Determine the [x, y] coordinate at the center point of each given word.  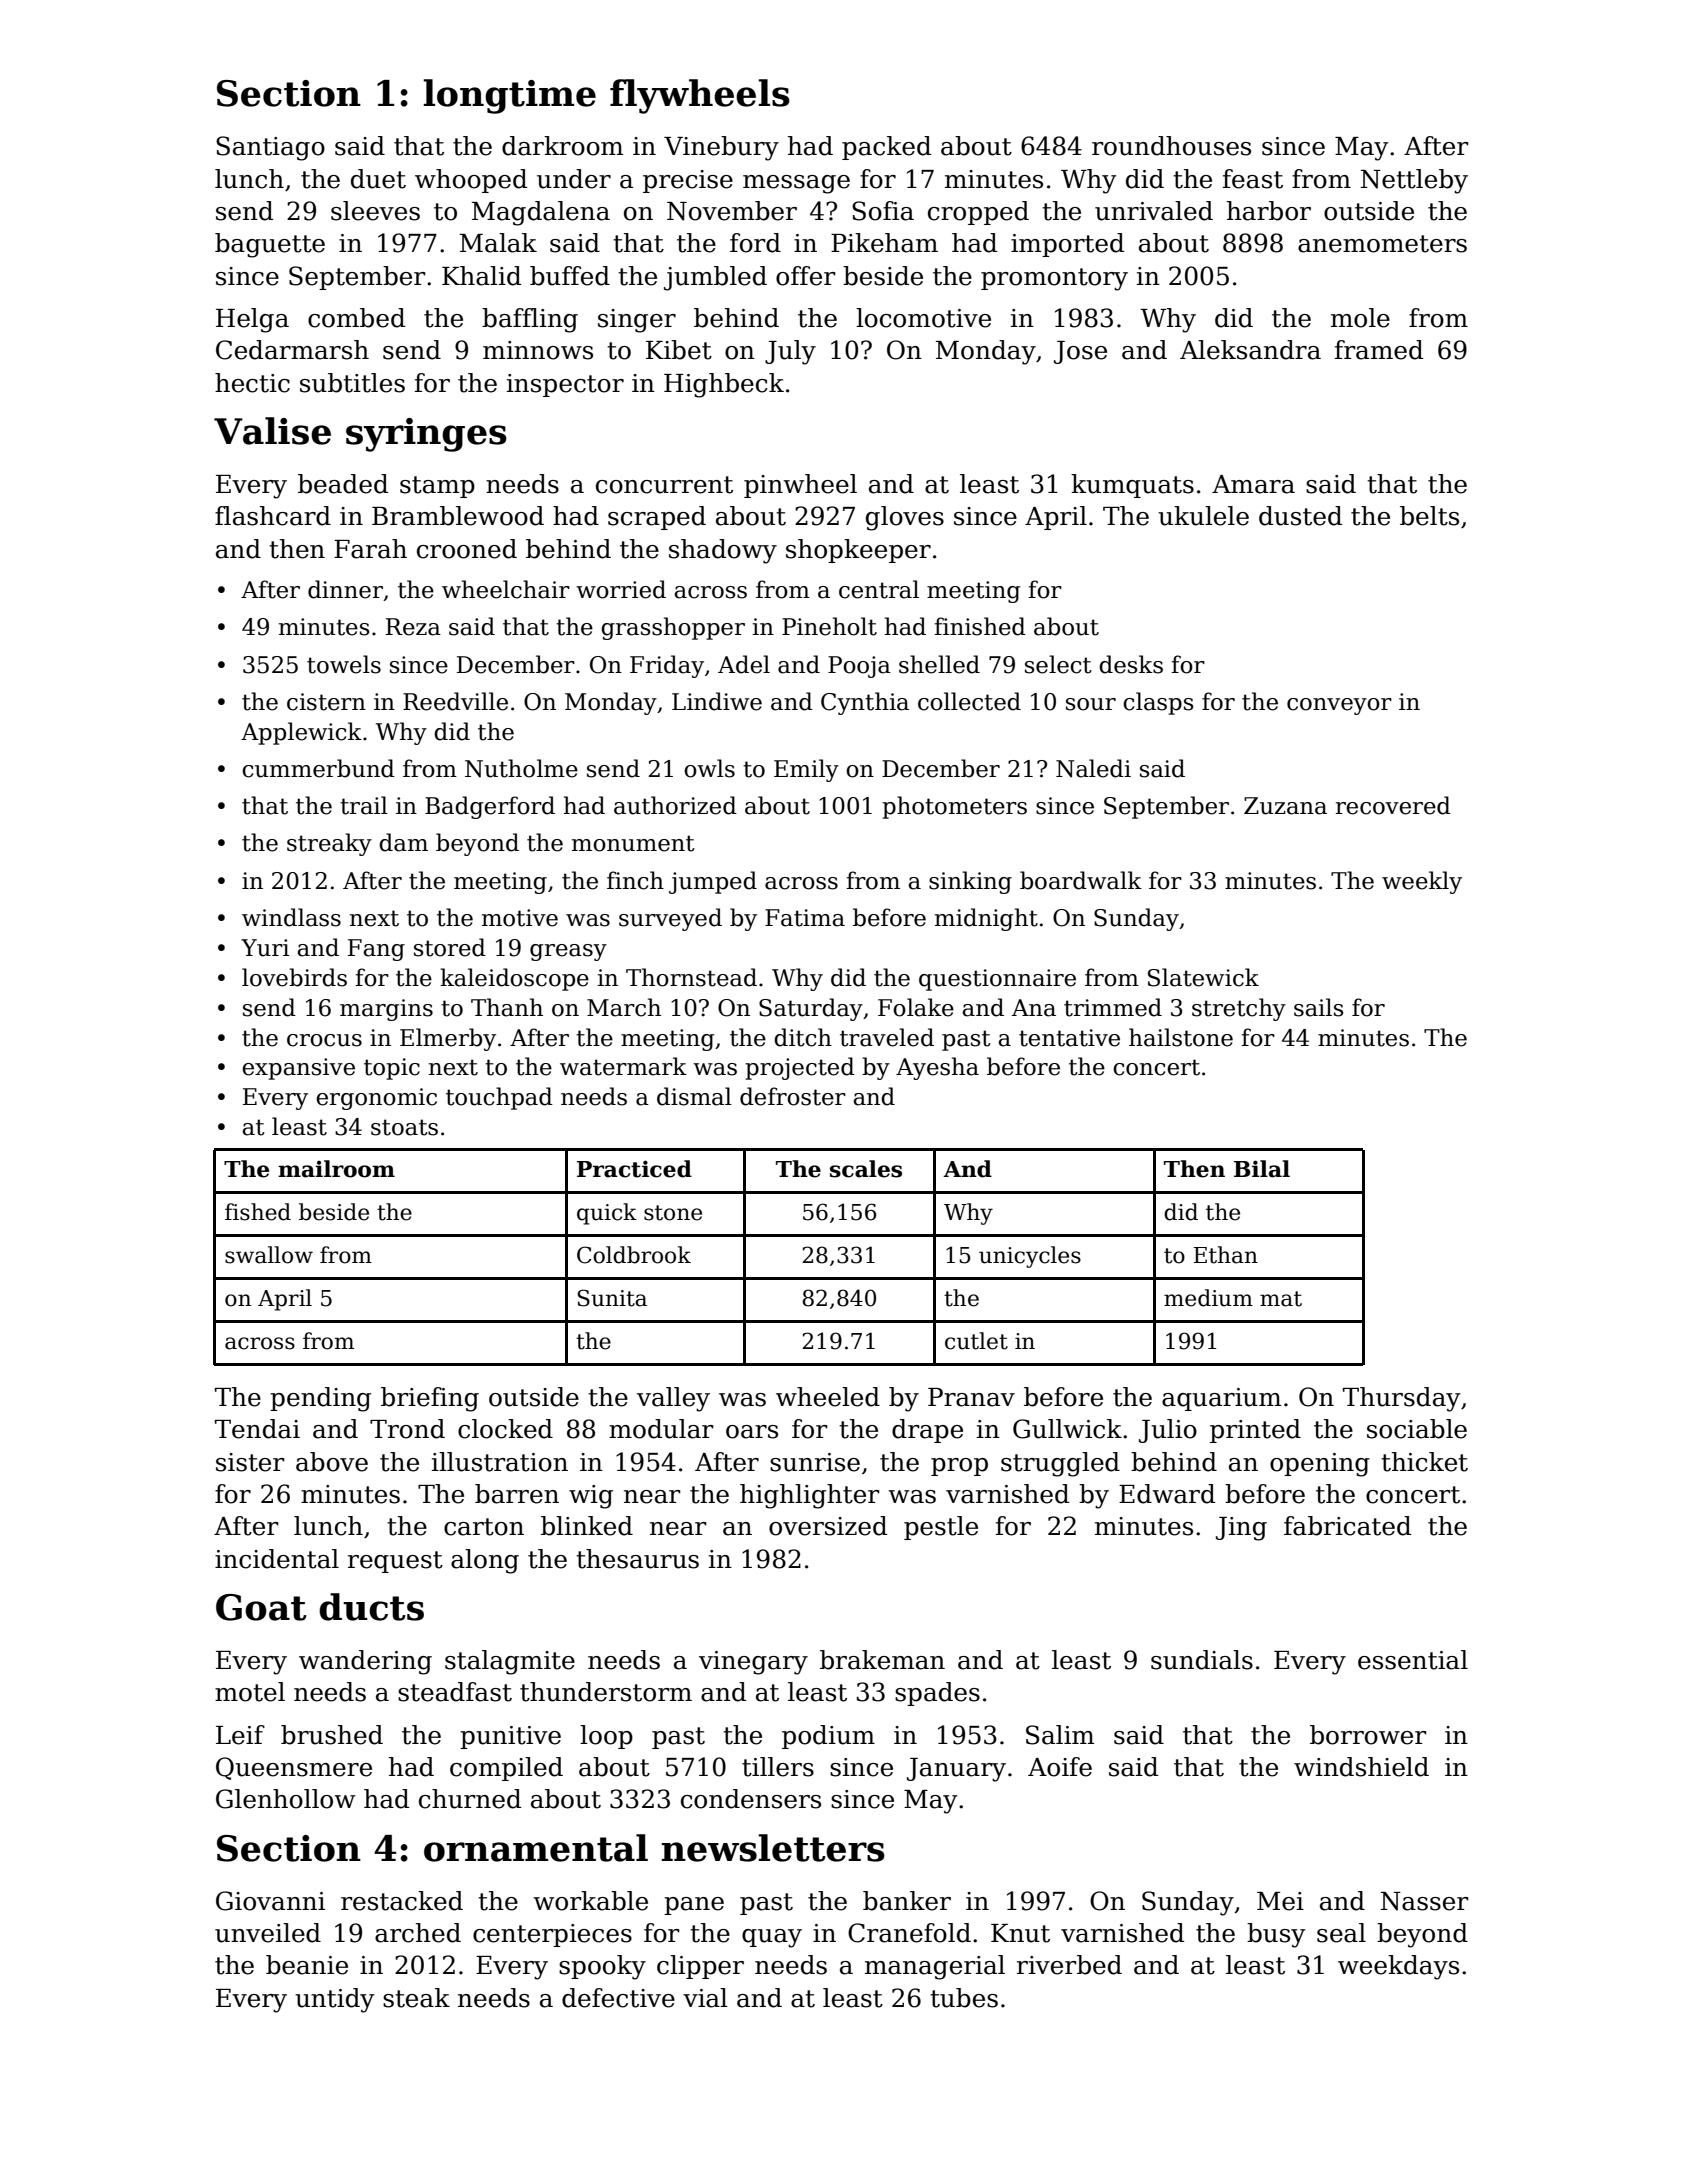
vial [705, 1998]
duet [378, 179]
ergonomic [376, 1099]
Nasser [1425, 1901]
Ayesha [937, 1068]
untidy [334, 2000]
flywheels [700, 96]
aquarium [1221, 1399]
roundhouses [1171, 146]
